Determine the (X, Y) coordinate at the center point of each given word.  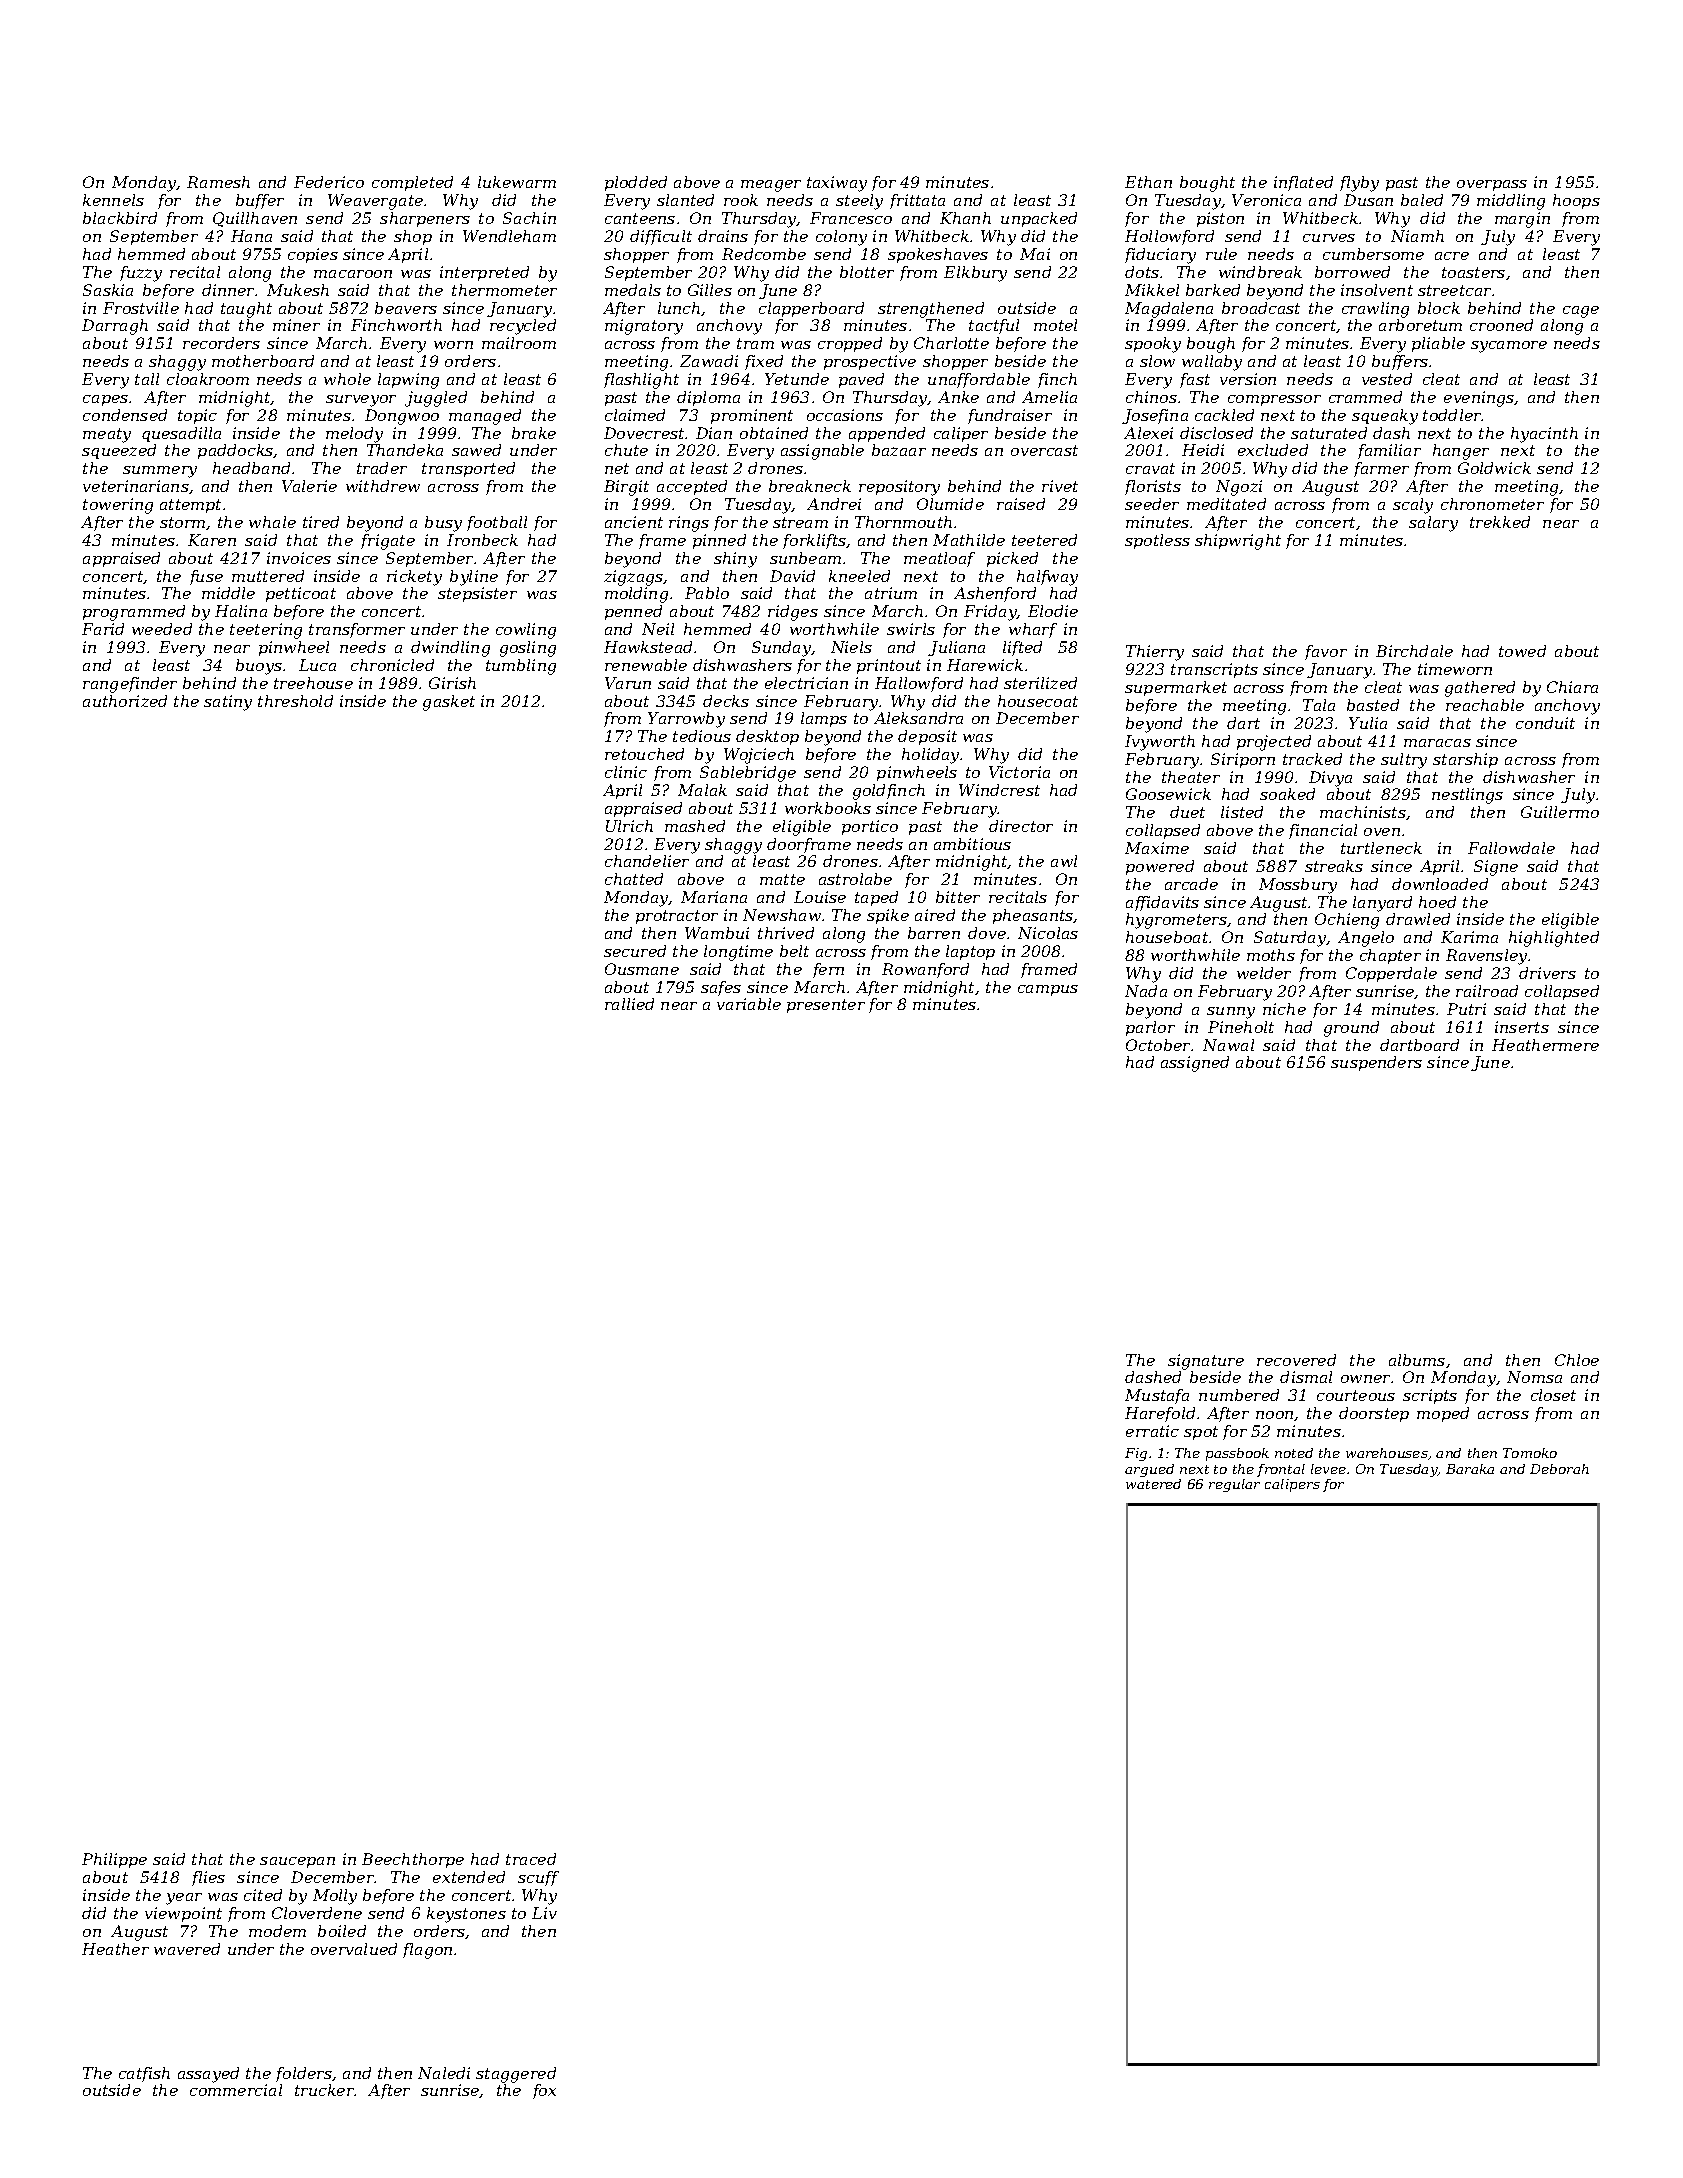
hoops (1576, 201)
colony (841, 238)
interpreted (484, 273)
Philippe (114, 1860)
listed (1242, 812)
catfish (144, 2074)
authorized (125, 701)
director (1021, 826)
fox (544, 2091)
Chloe (1577, 1360)
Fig (1136, 1454)
